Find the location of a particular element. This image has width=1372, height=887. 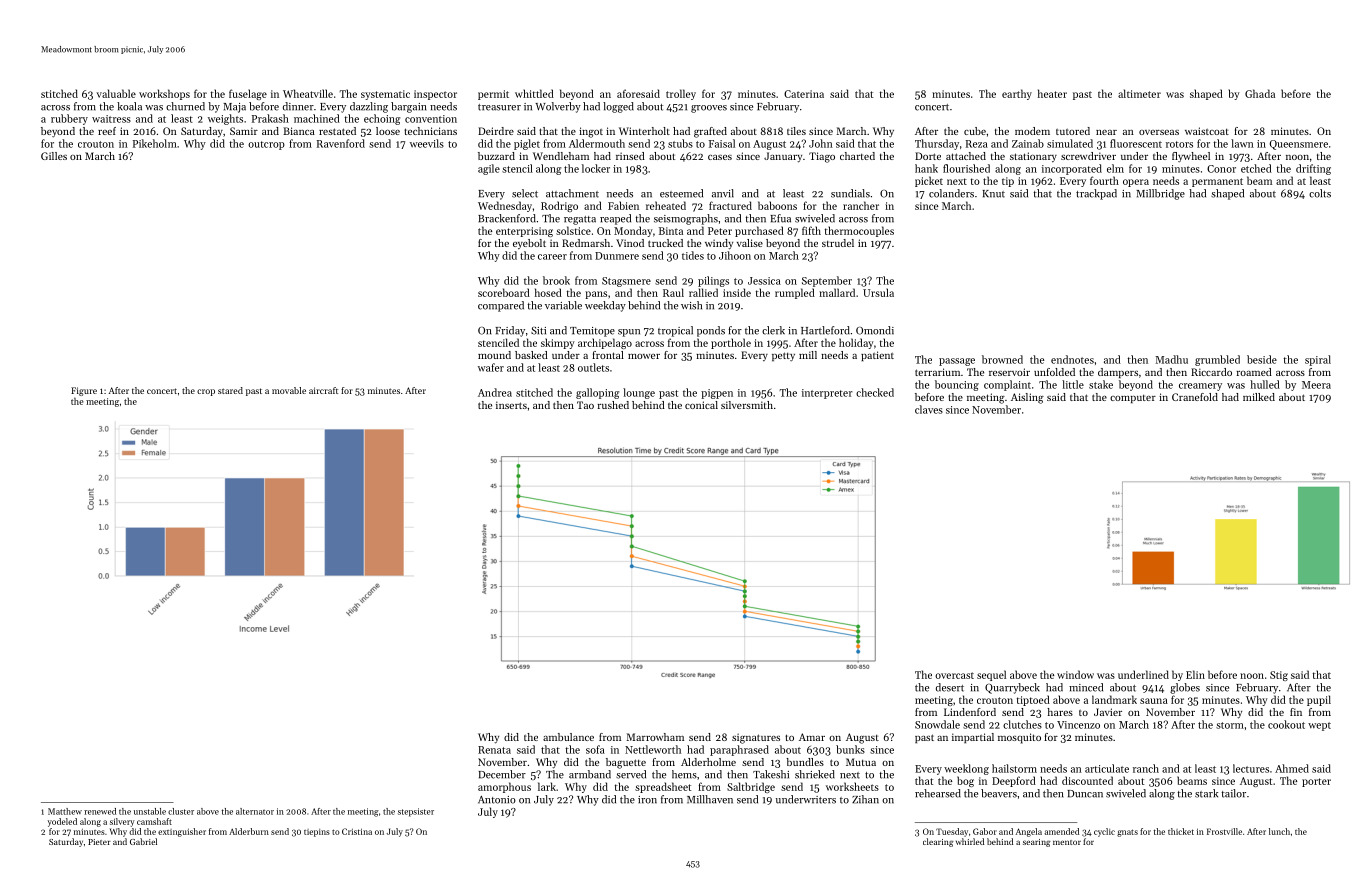

compared is located at coordinates (501, 306).
